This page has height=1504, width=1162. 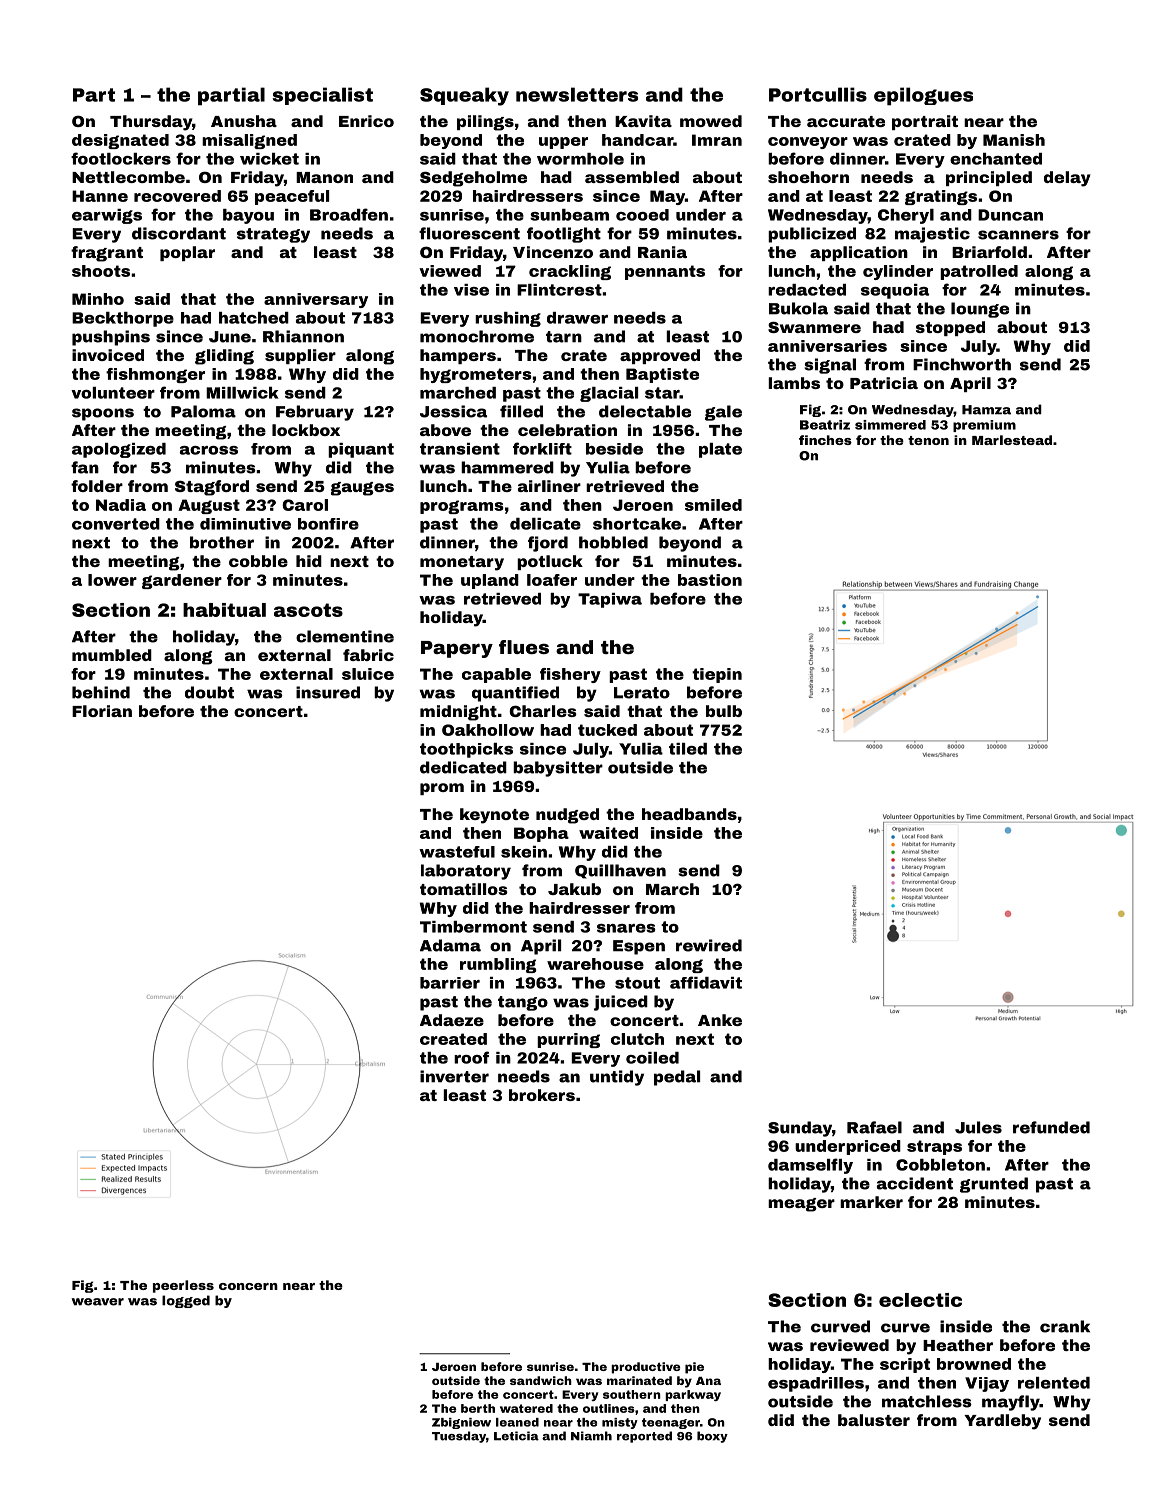 What do you see at coordinates (552, 580) in the page?
I see `loafer` at bounding box center [552, 580].
